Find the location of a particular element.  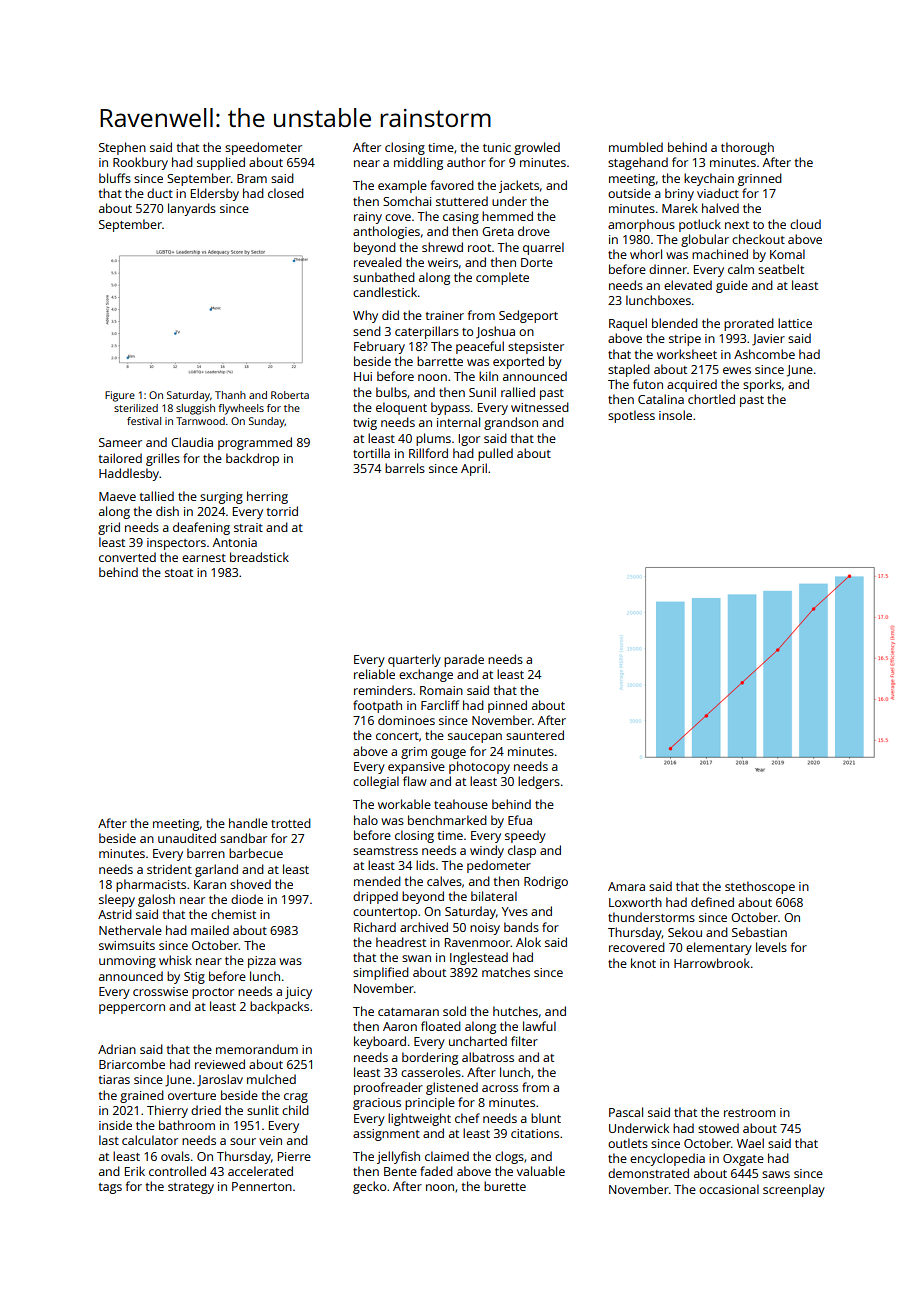

pinned is located at coordinates (507, 706).
